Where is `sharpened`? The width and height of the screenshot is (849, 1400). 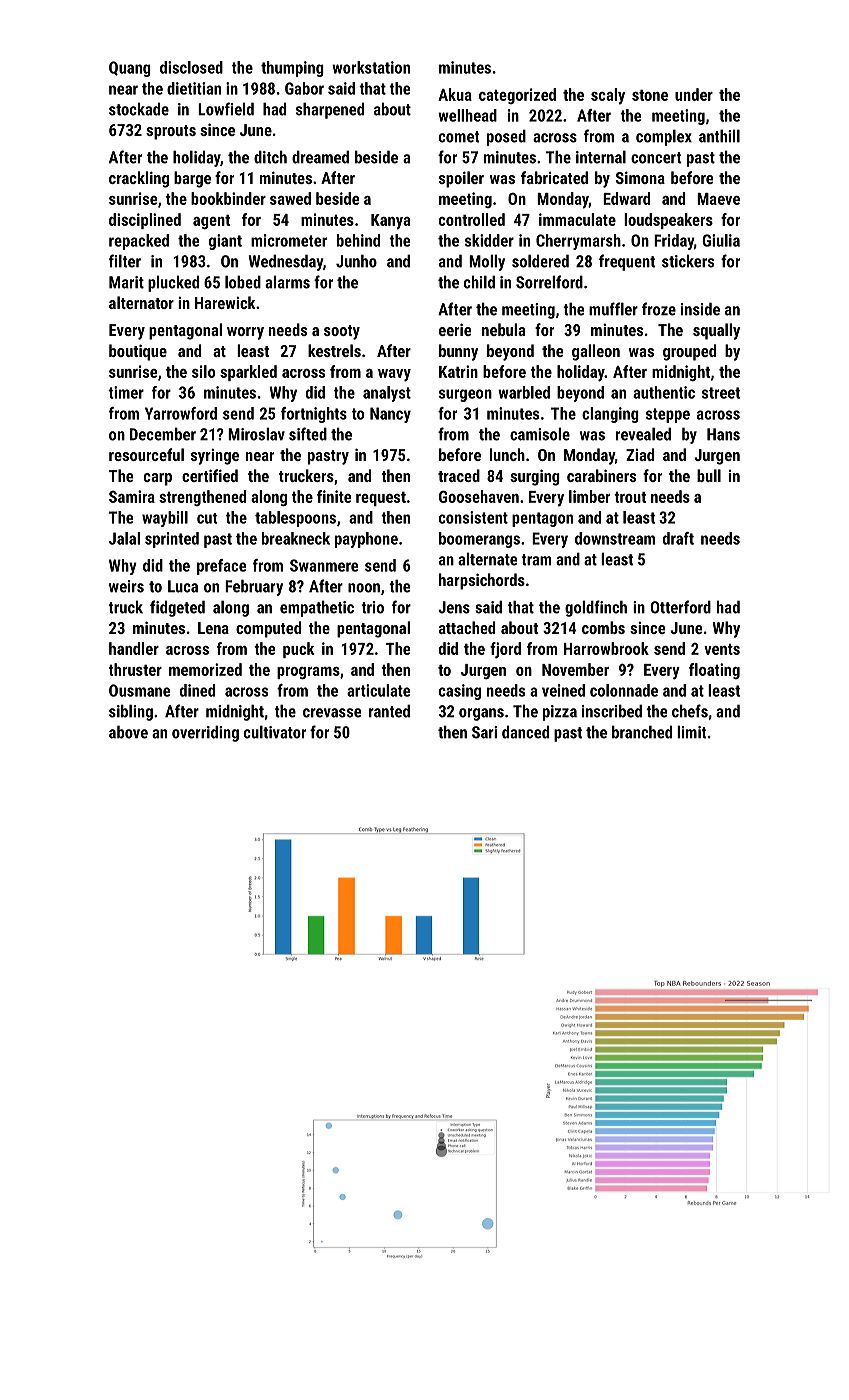 sharpened is located at coordinates (330, 110).
